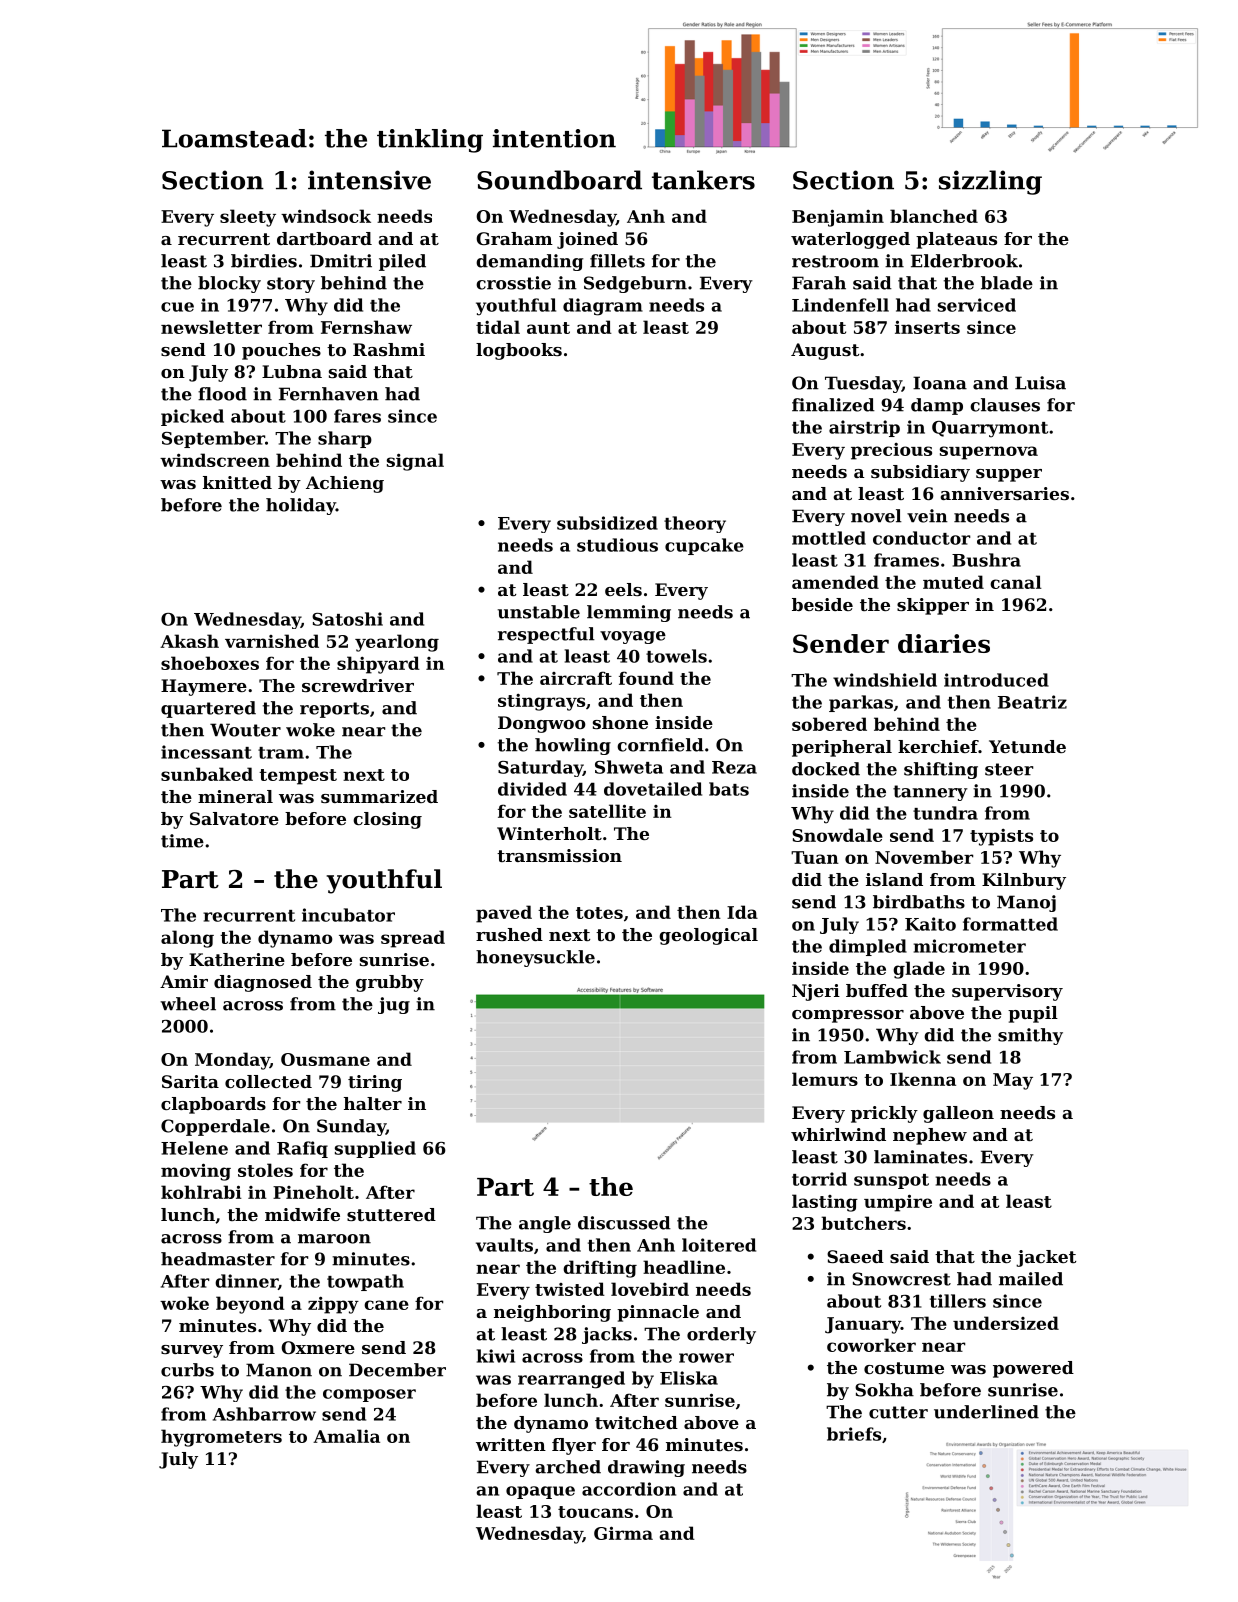 The height and width of the page is (1602, 1238). Describe the element at coordinates (234, 818) in the page. I see `Salvatore` at that location.
